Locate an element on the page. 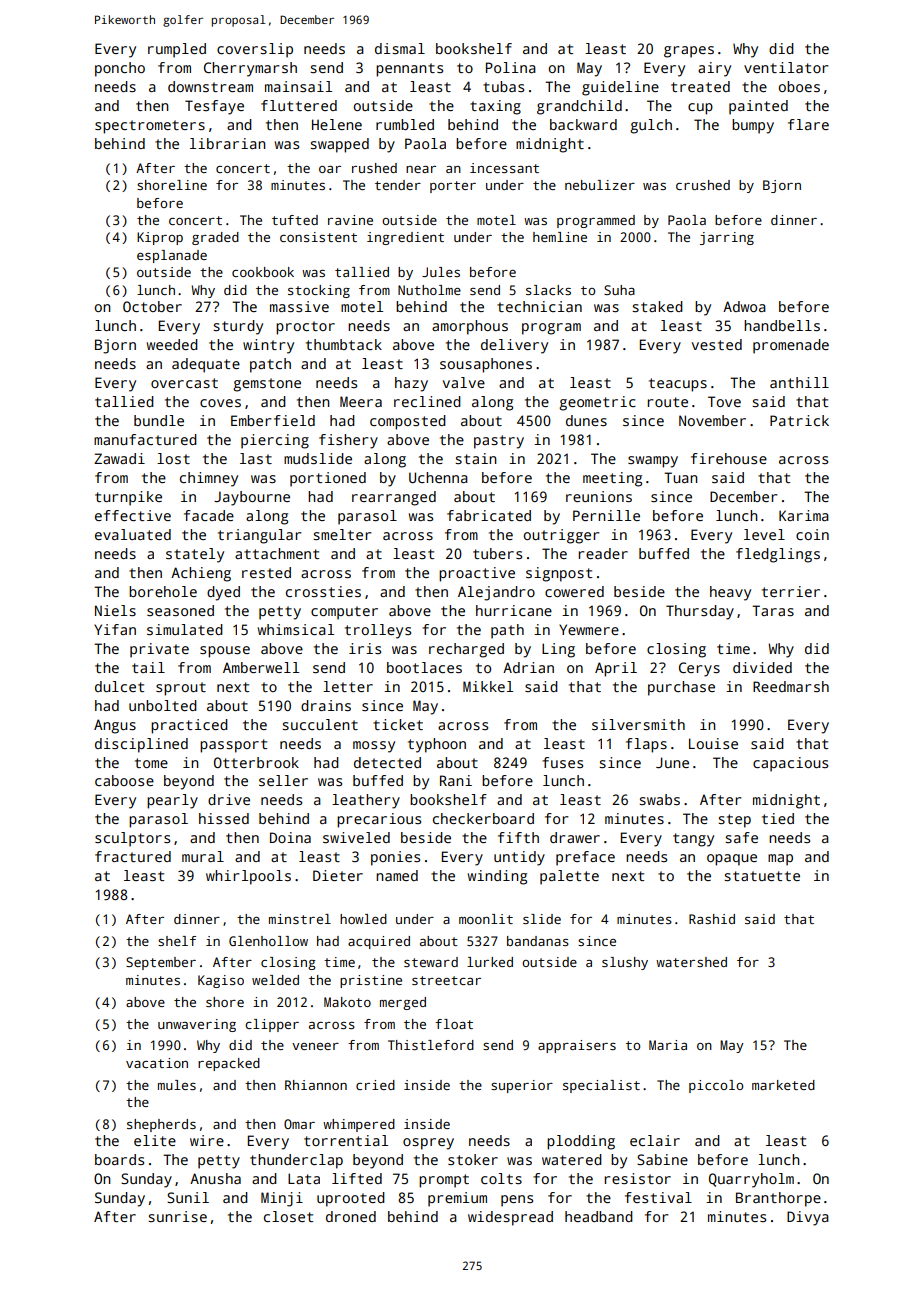 This document has height=1308, width=924. resistor is located at coordinates (638, 1178).
